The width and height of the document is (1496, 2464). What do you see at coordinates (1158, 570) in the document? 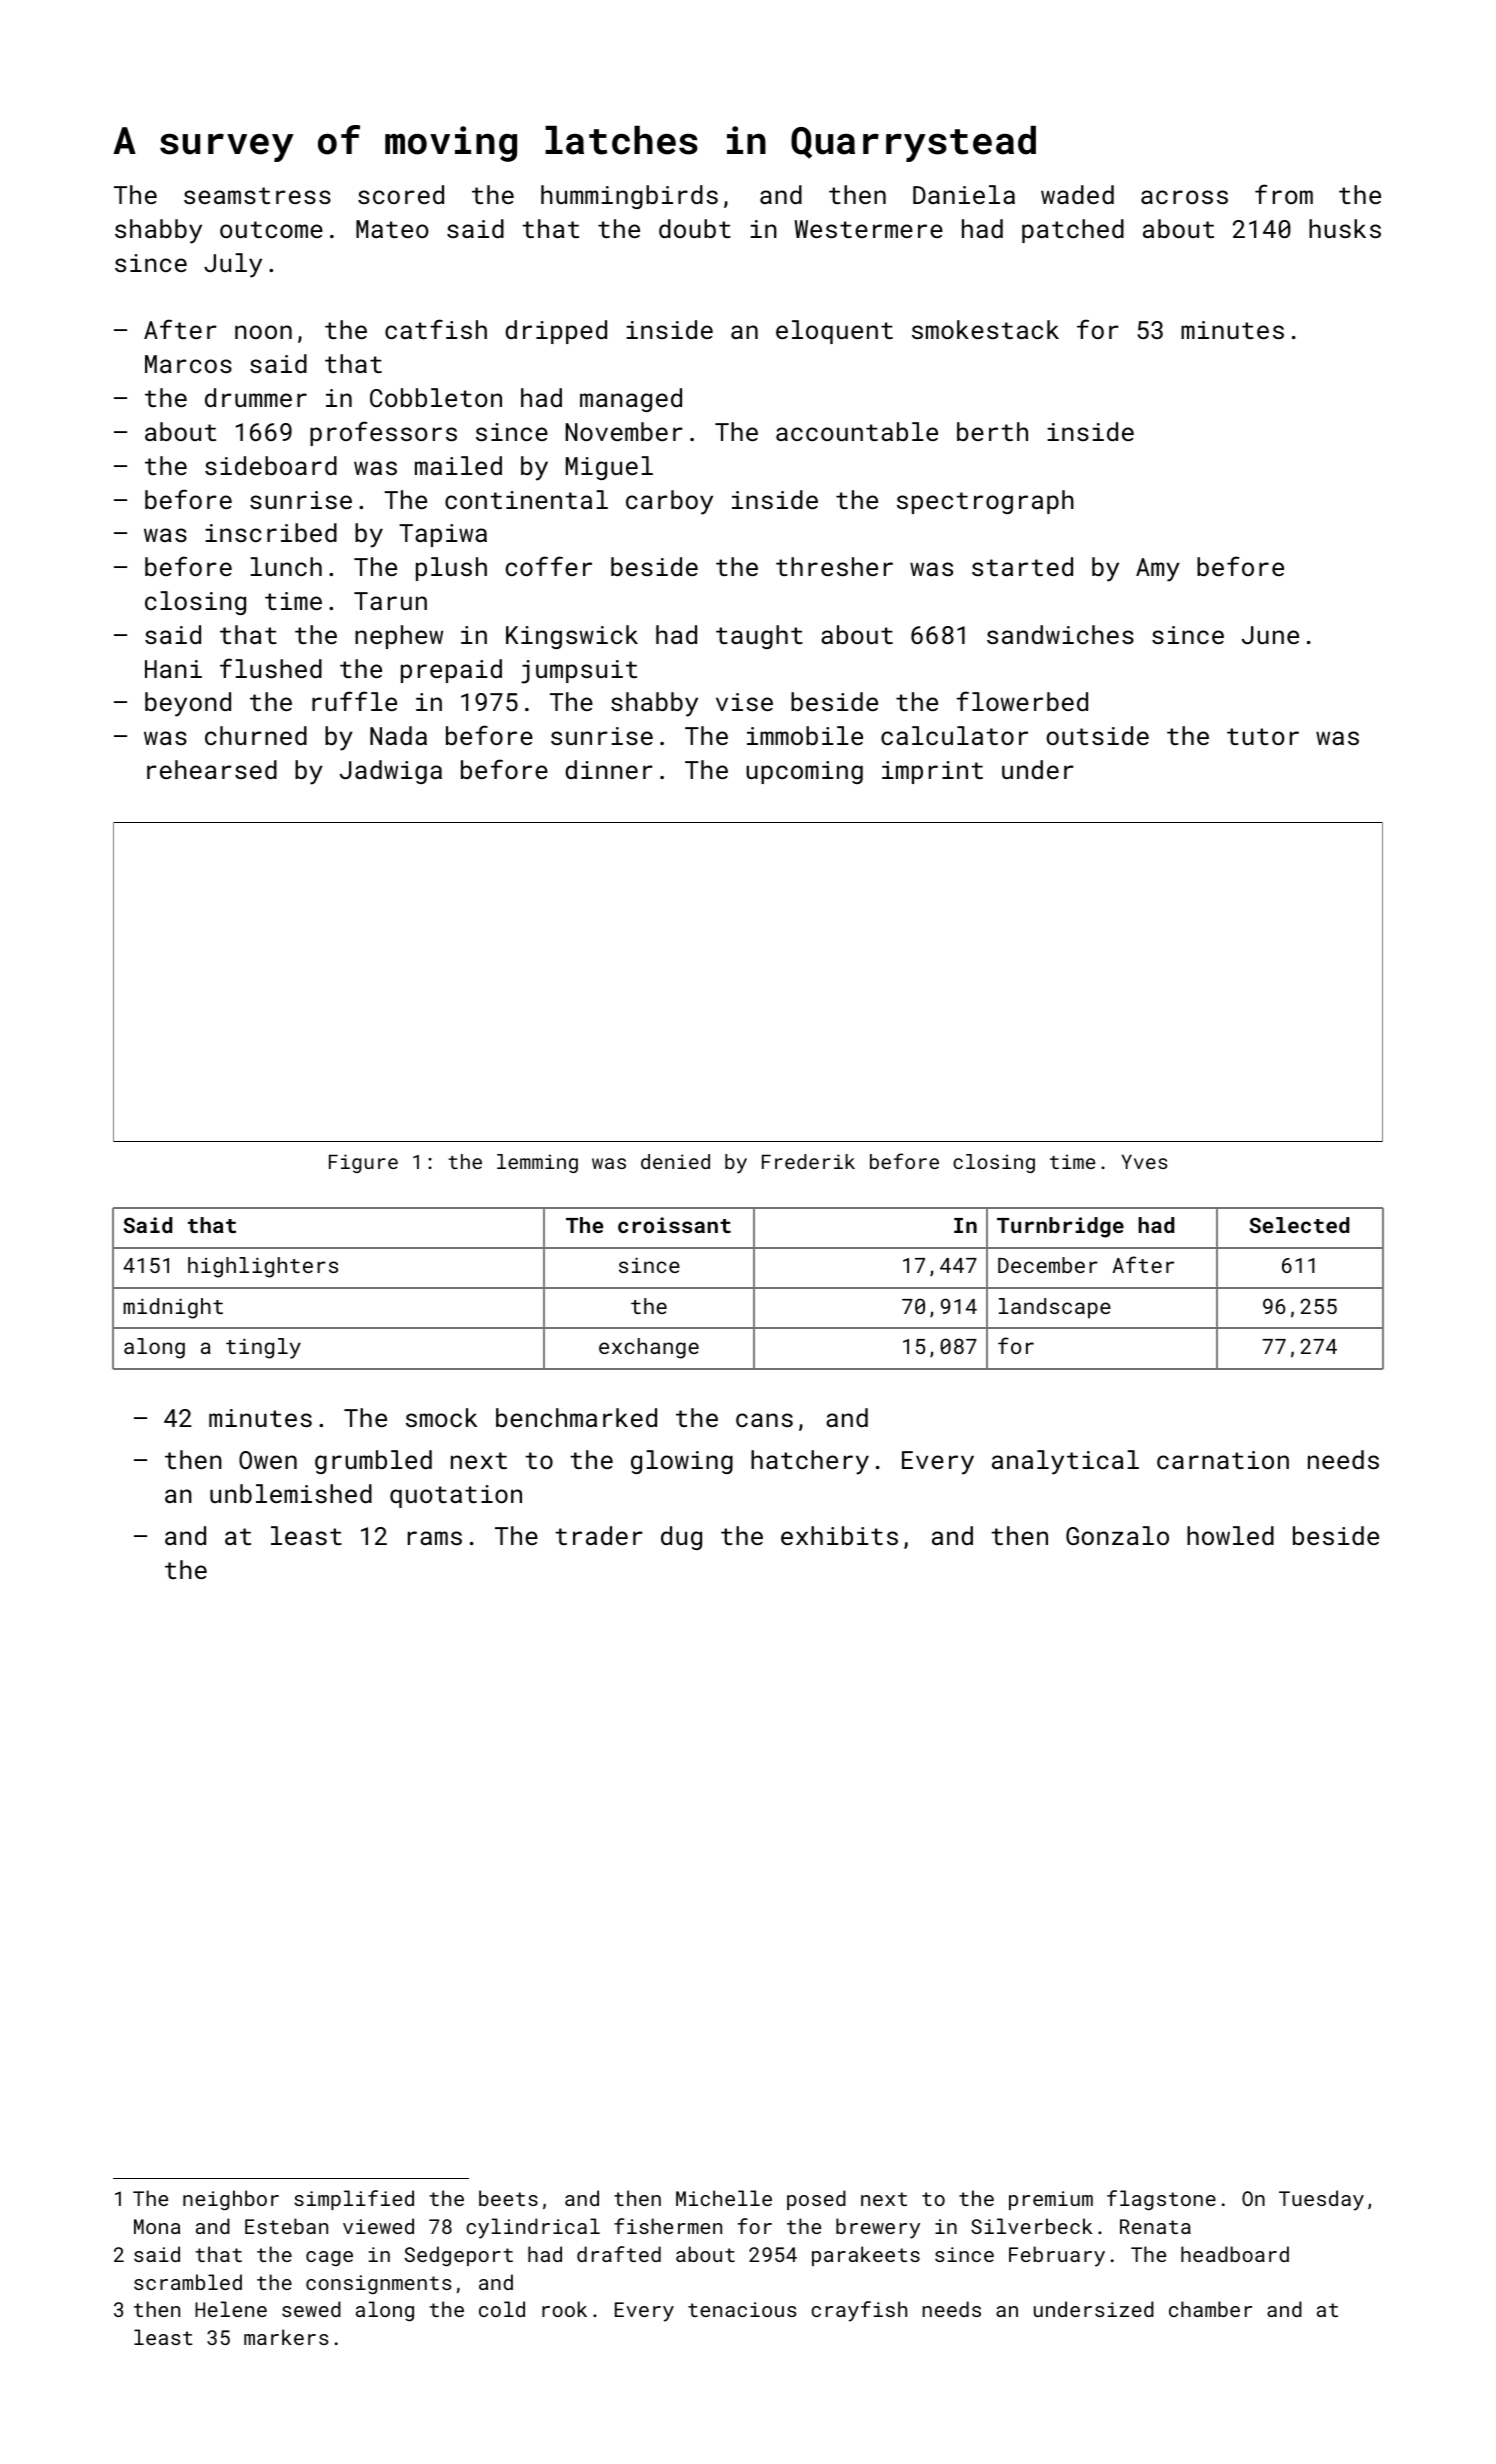
I see `Amy` at bounding box center [1158, 570].
